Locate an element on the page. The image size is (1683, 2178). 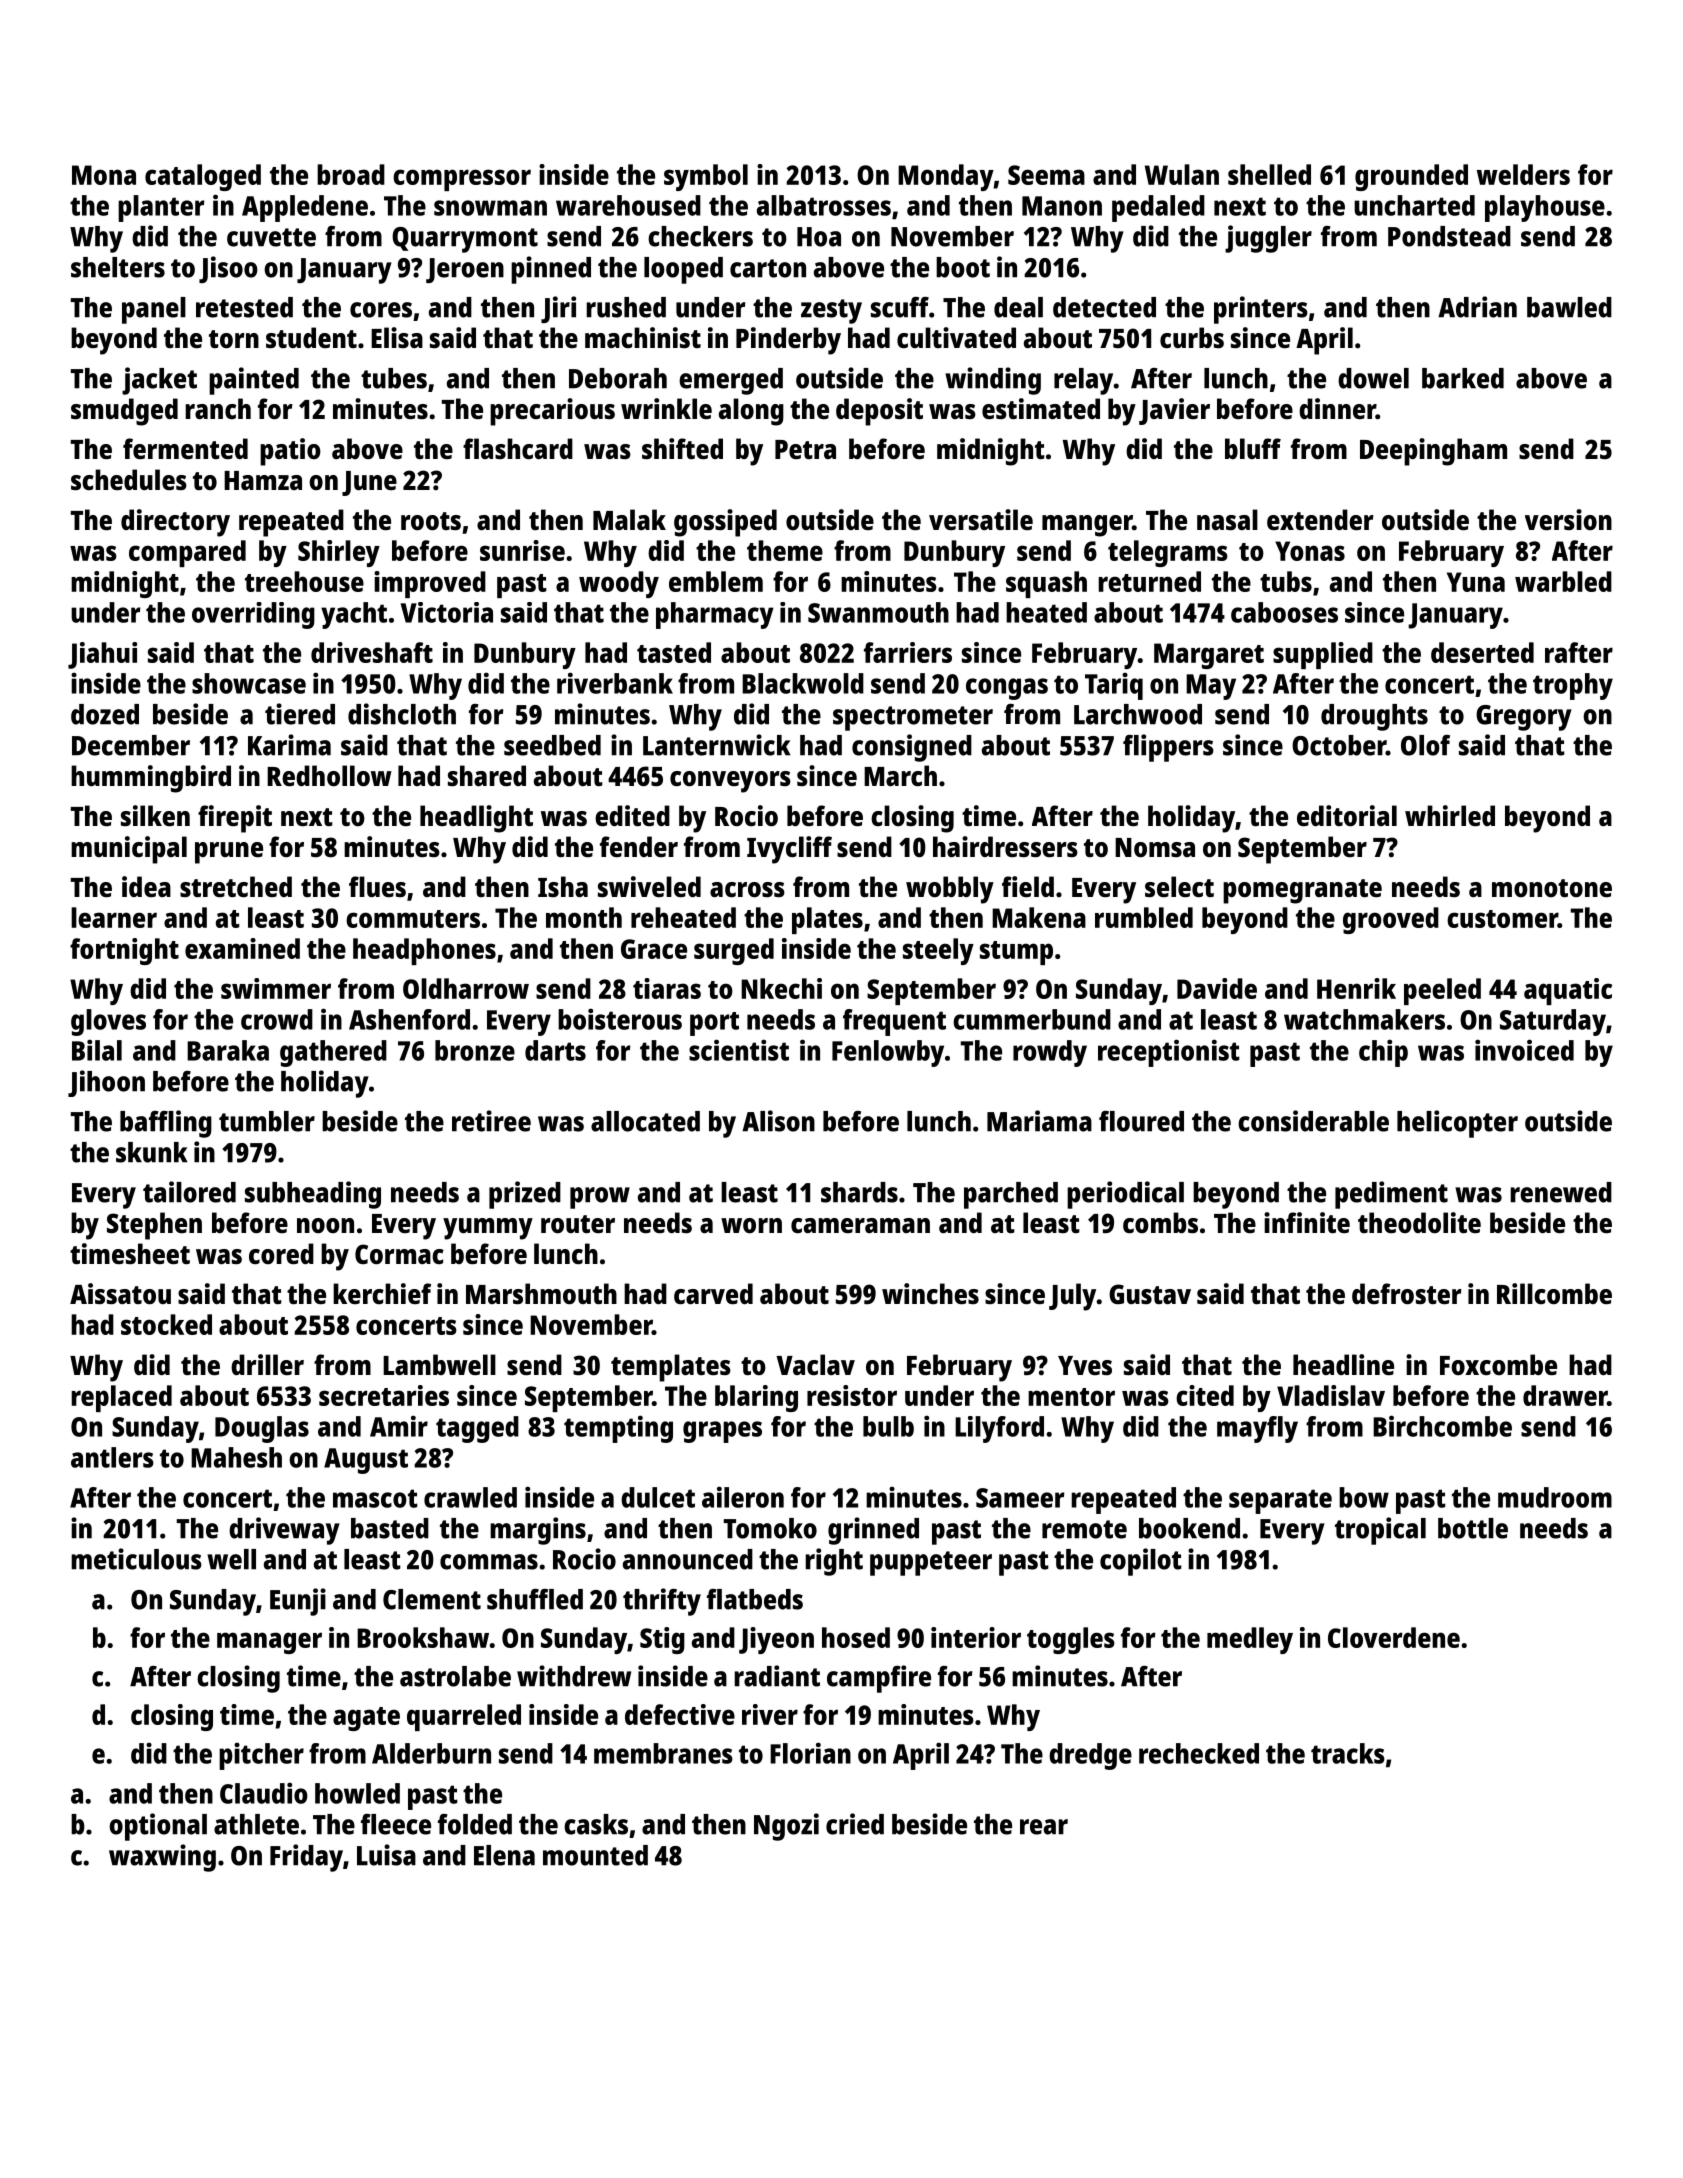
version is located at coordinates (1568, 520).
